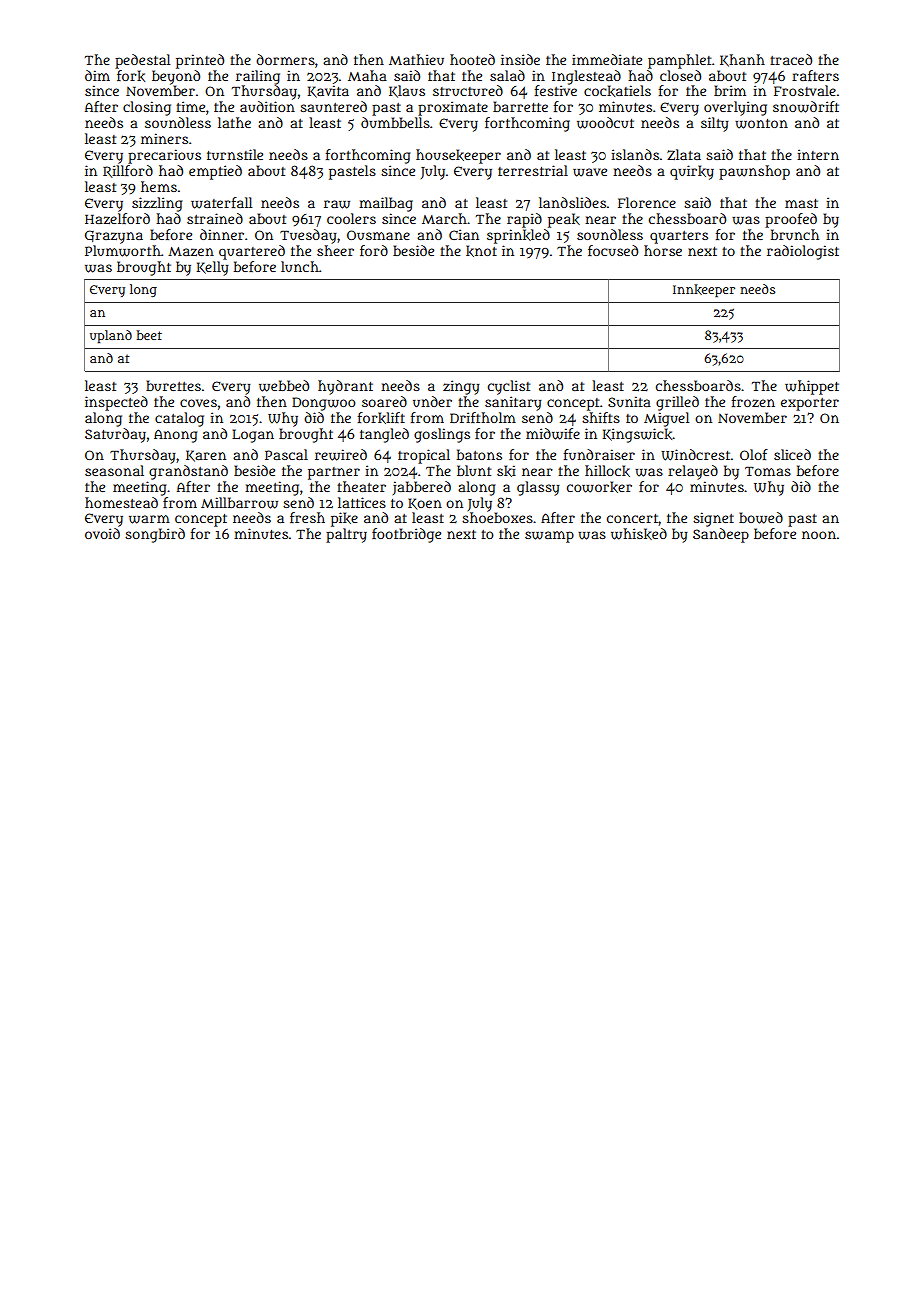  I want to click on knot, so click(481, 251).
